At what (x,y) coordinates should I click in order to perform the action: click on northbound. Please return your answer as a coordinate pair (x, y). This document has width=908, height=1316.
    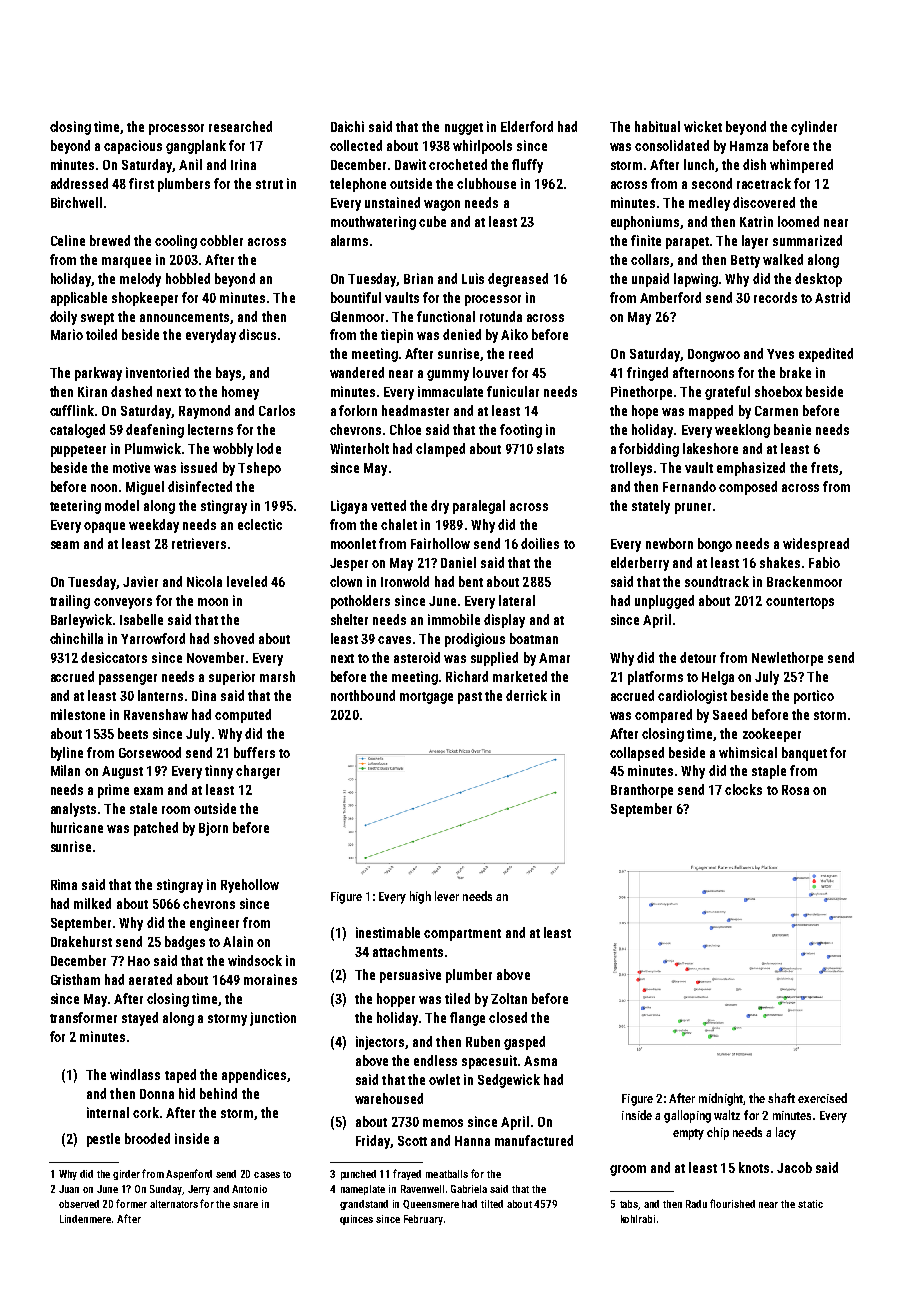
    Looking at the image, I should click on (363, 695).
